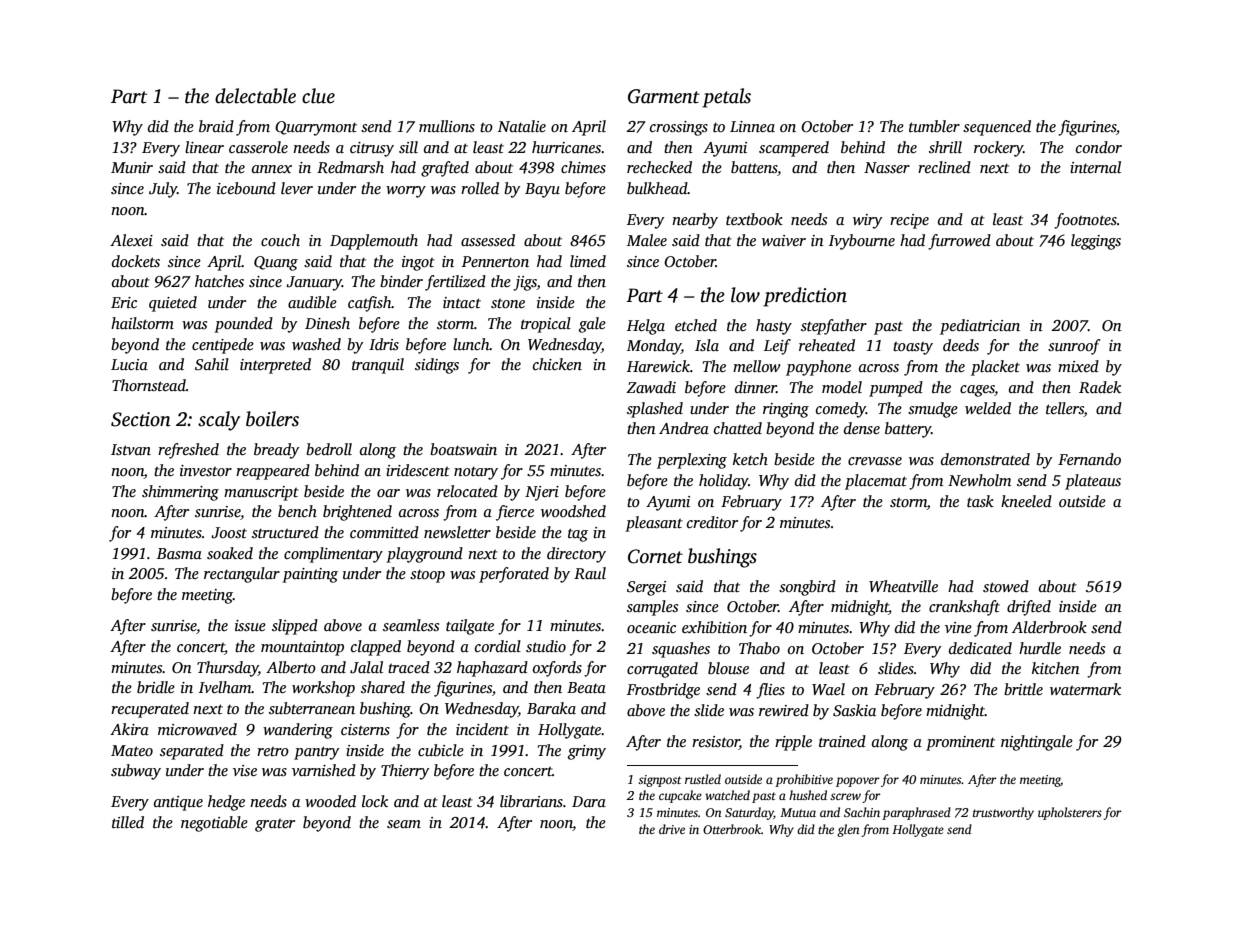 The height and width of the document is (952, 1233). What do you see at coordinates (272, 169) in the document?
I see `annex` at bounding box center [272, 169].
